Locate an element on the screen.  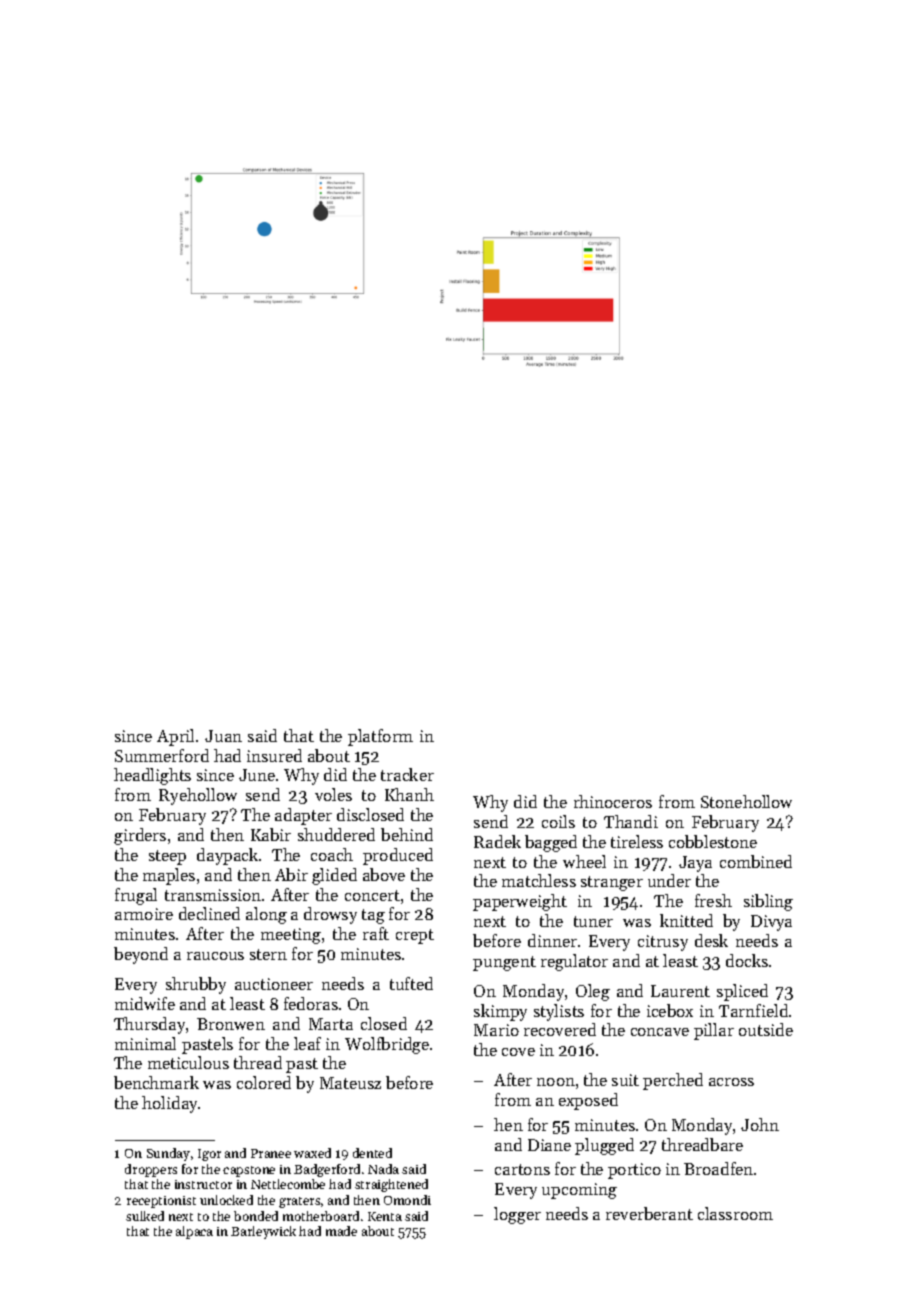
Ryehollow is located at coordinates (198, 796).
